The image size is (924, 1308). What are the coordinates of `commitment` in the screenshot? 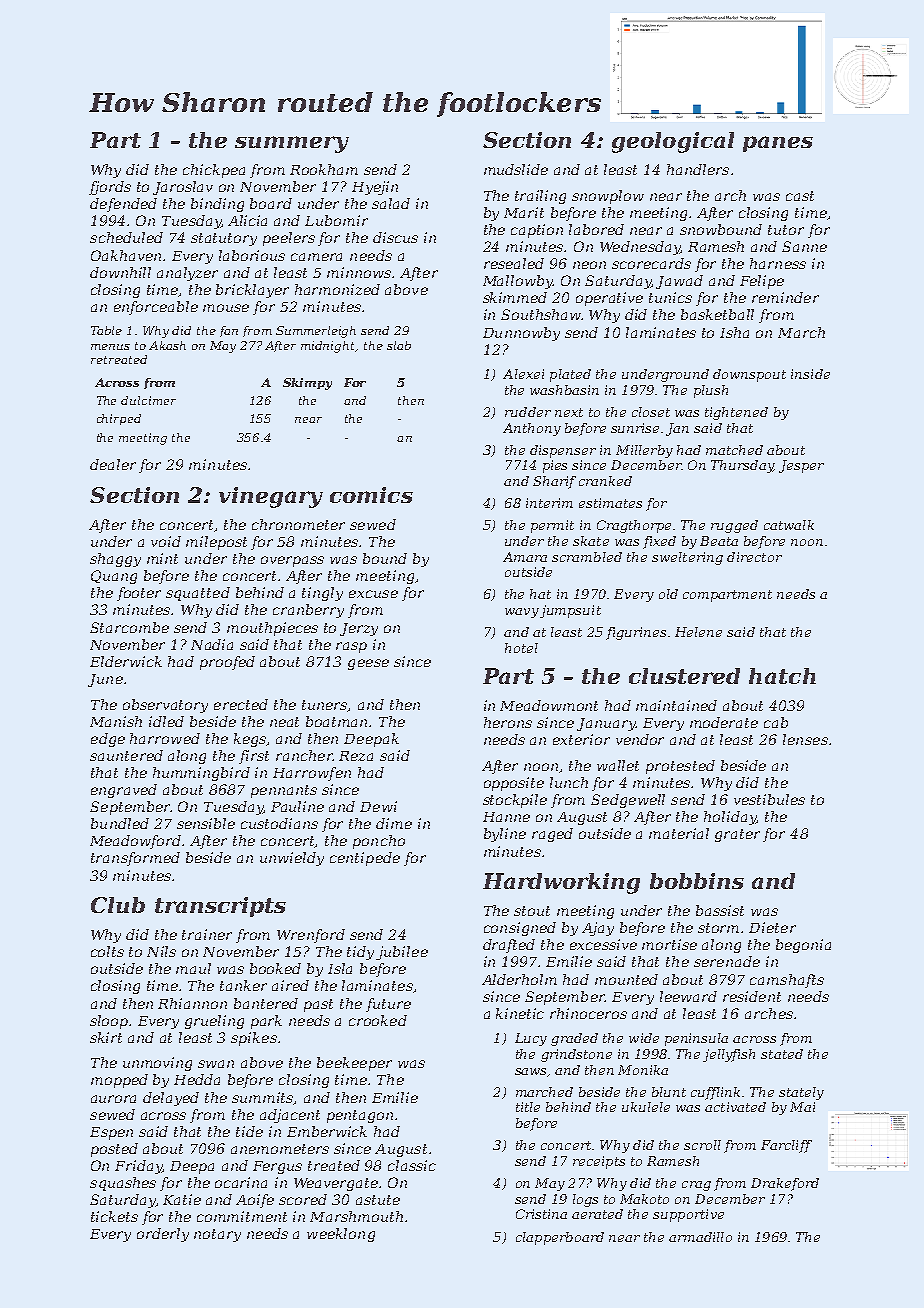 It's located at (242, 1216).
